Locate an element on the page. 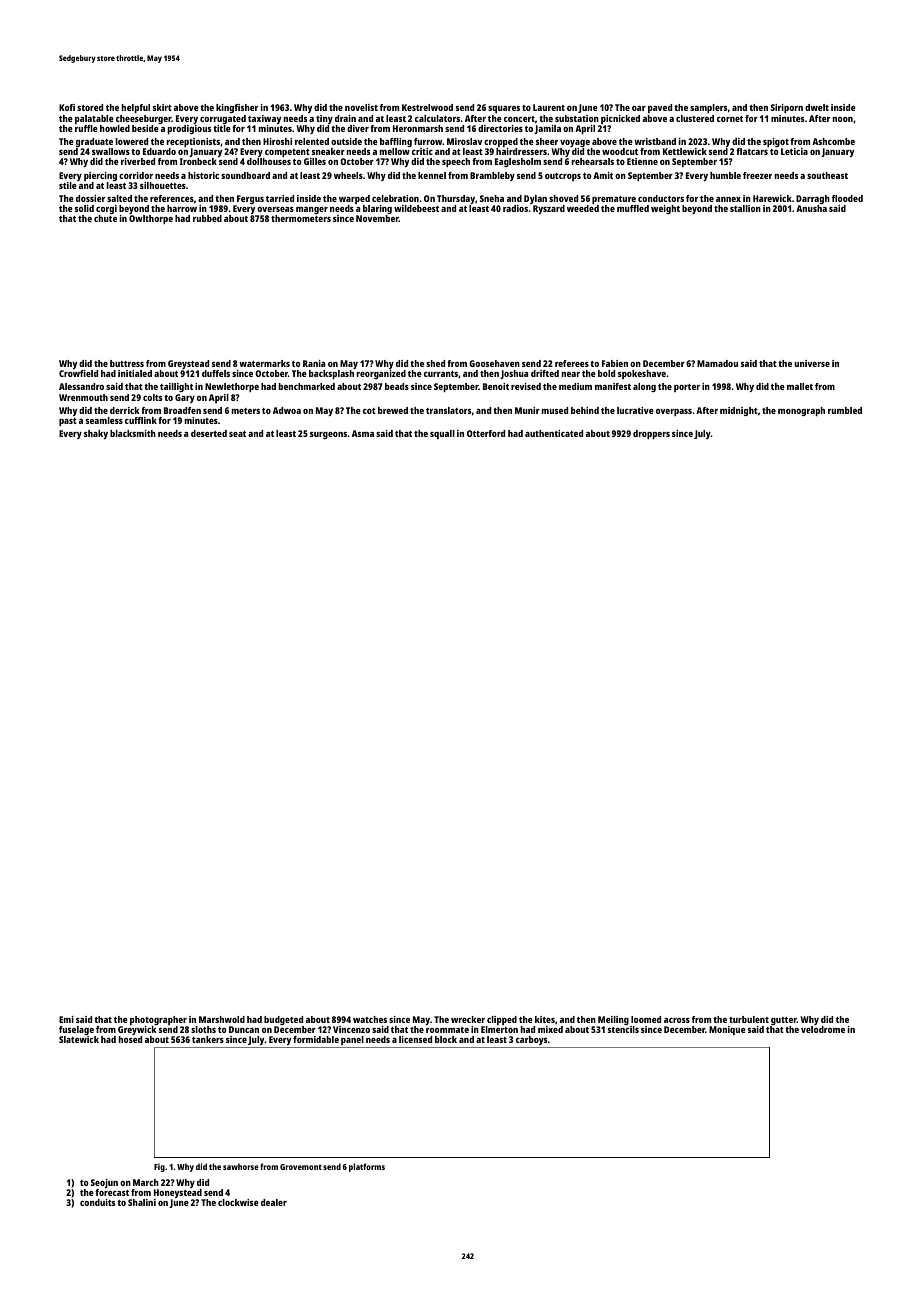 The width and height of the image is (924, 1308). conduits is located at coordinates (97, 1202).
